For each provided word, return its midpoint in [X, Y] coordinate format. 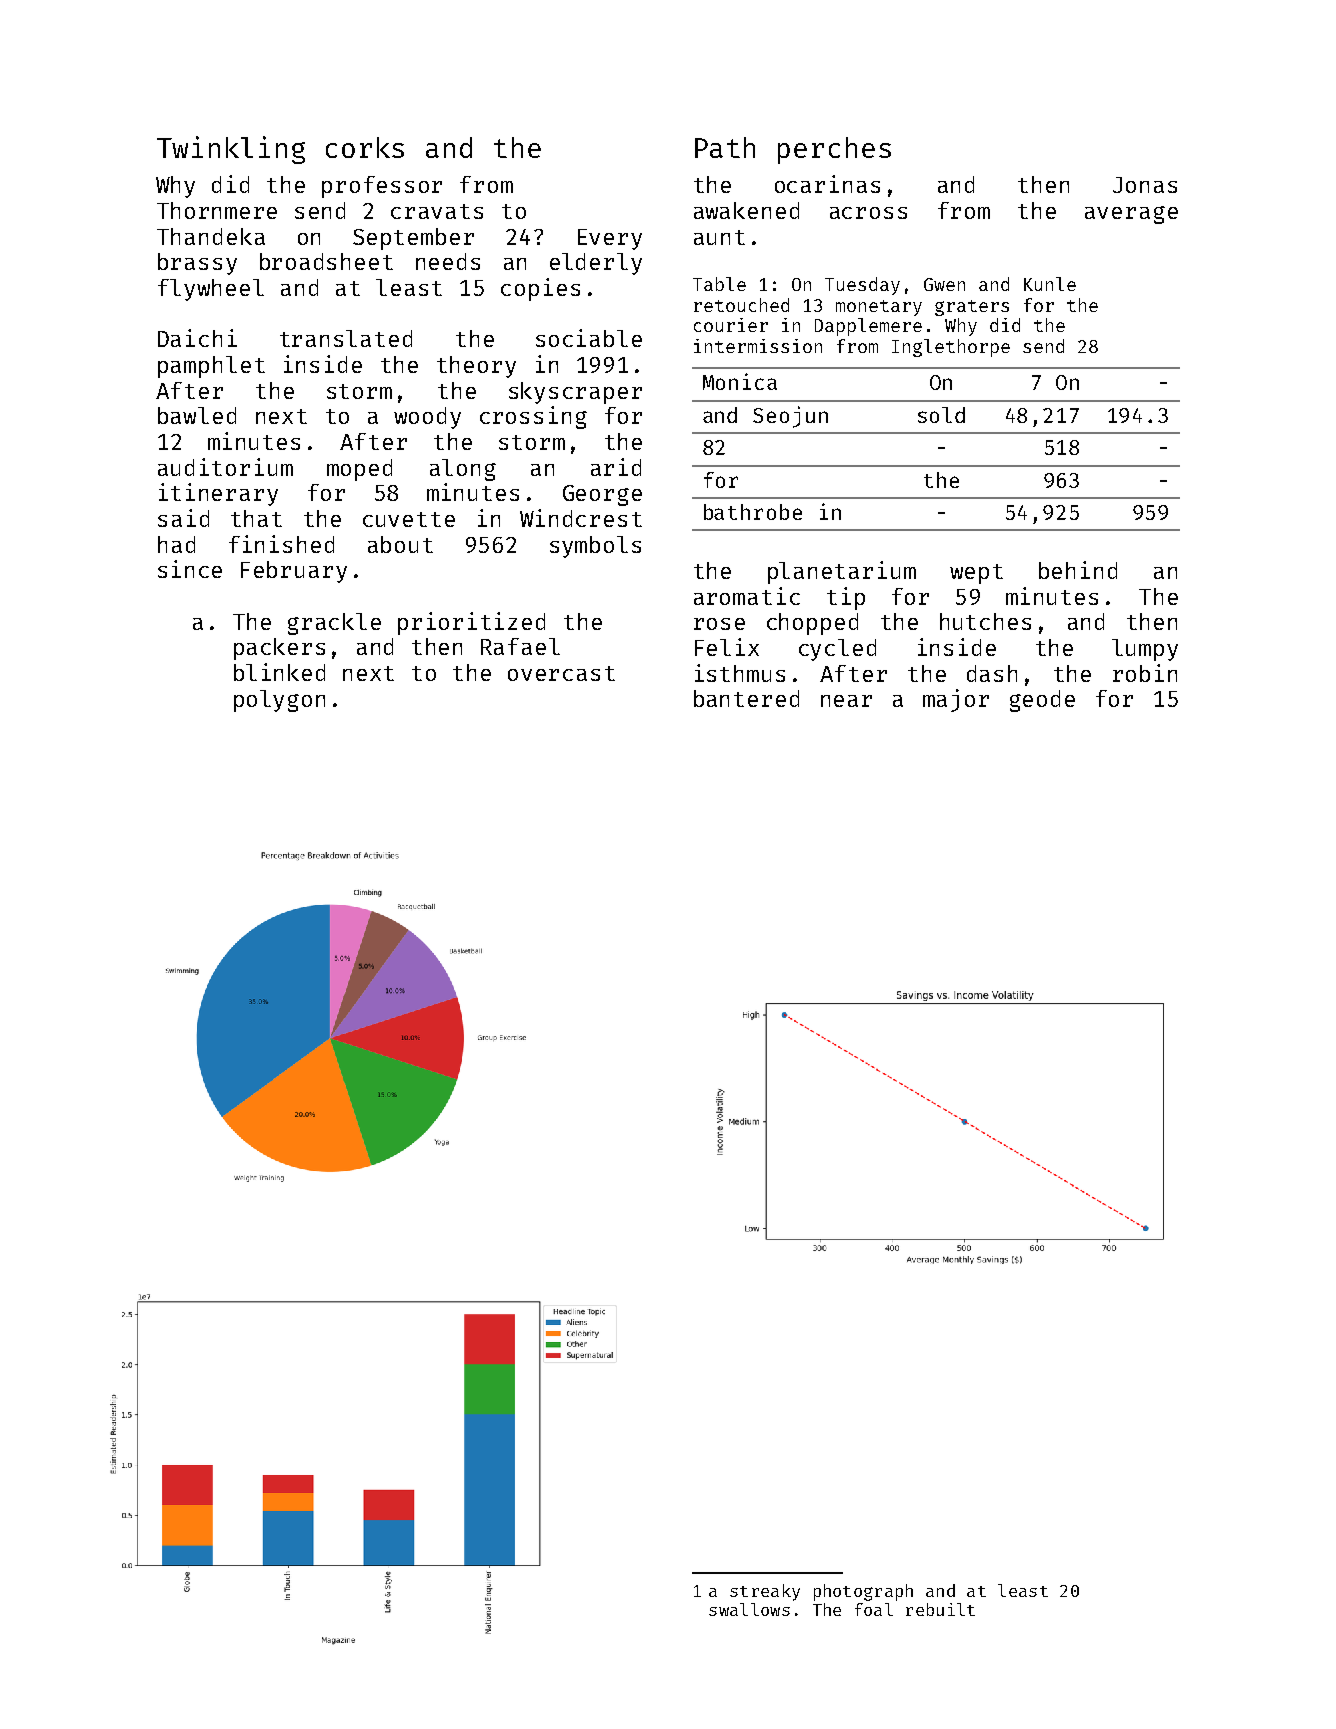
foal [874, 1609]
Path [725, 147]
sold [941, 415]
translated [346, 338]
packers [279, 649]
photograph [863, 1592]
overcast [561, 673]
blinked [279, 672]
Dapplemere [868, 327]
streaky [765, 1592]
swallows [749, 1609]
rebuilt [940, 1609]
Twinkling [231, 150]
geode [1042, 701]
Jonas [1145, 185]
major [956, 700]
